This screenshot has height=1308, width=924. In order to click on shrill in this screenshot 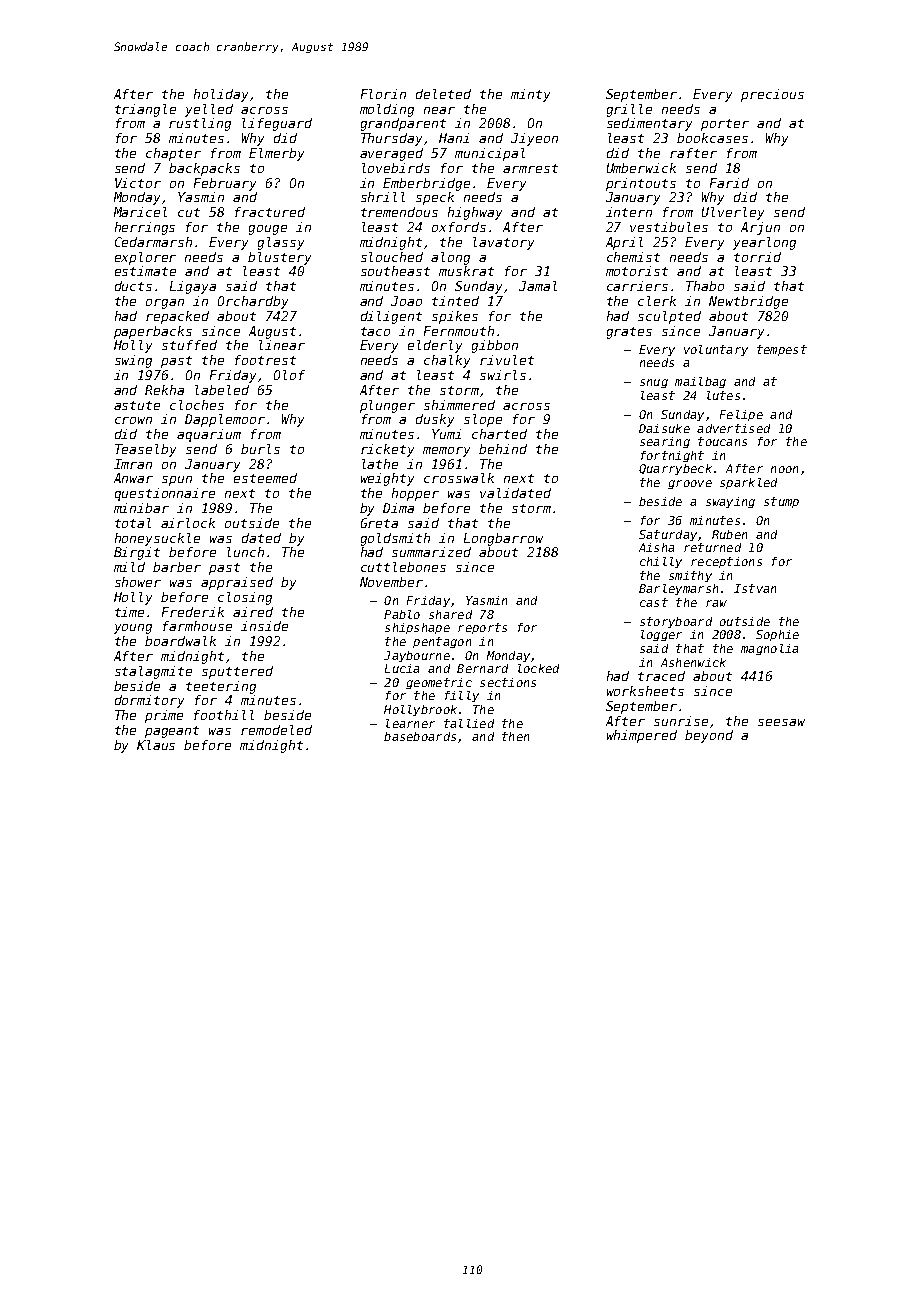, I will do `click(383, 197)`.
